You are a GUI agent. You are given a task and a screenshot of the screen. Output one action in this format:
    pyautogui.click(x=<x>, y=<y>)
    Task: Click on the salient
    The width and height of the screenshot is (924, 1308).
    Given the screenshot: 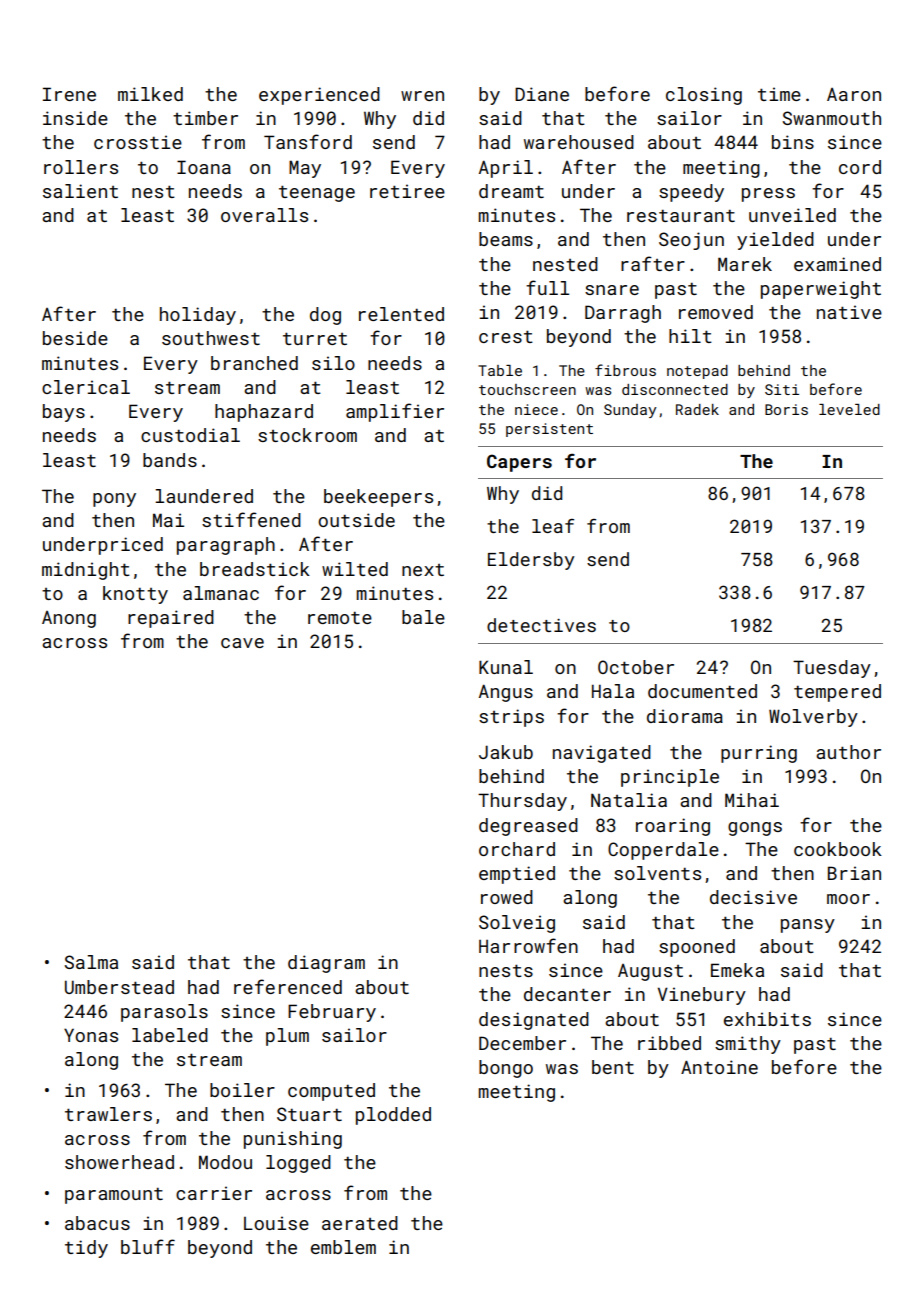 What is the action you would take?
    pyautogui.click(x=80, y=191)
